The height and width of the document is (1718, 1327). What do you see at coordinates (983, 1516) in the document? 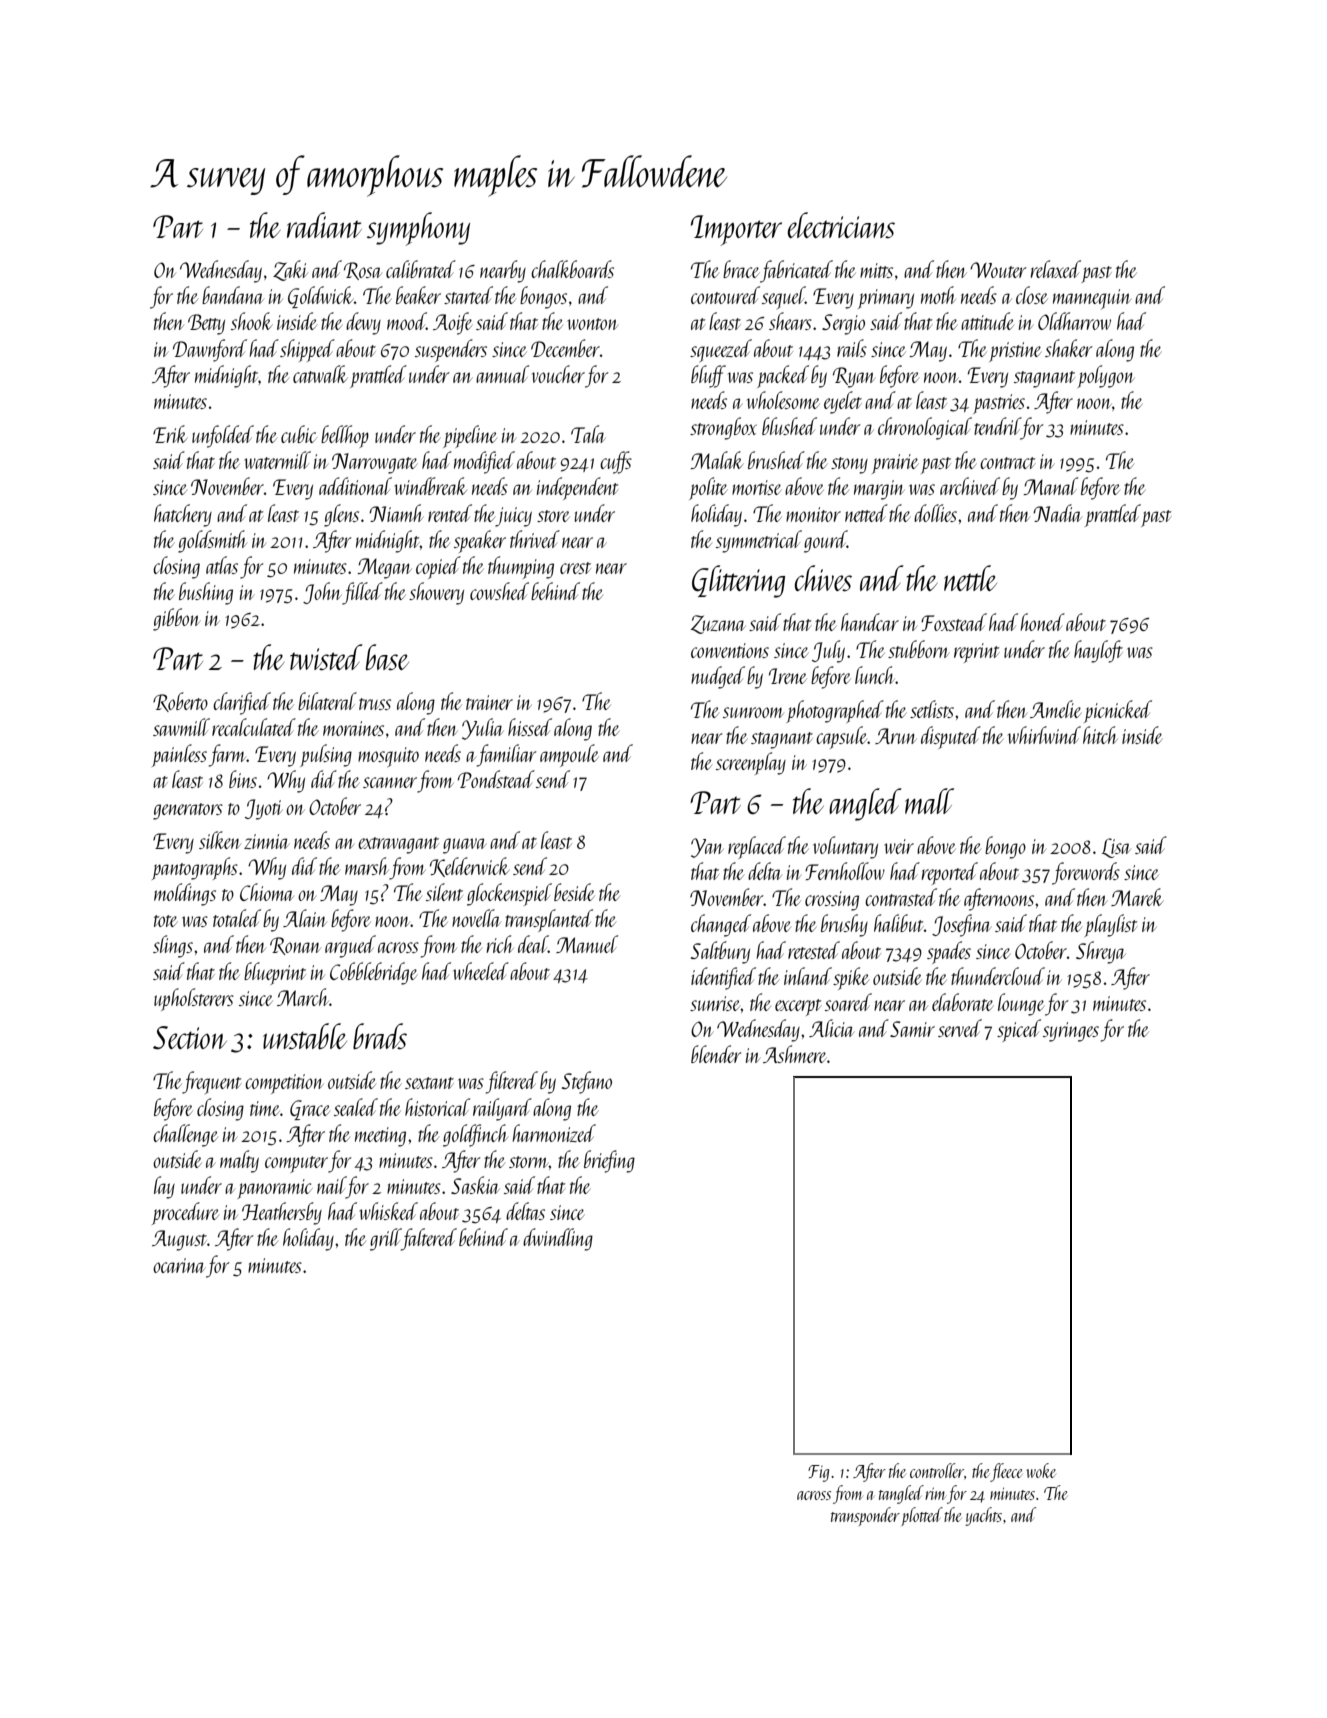
I see `yachts` at bounding box center [983, 1516].
